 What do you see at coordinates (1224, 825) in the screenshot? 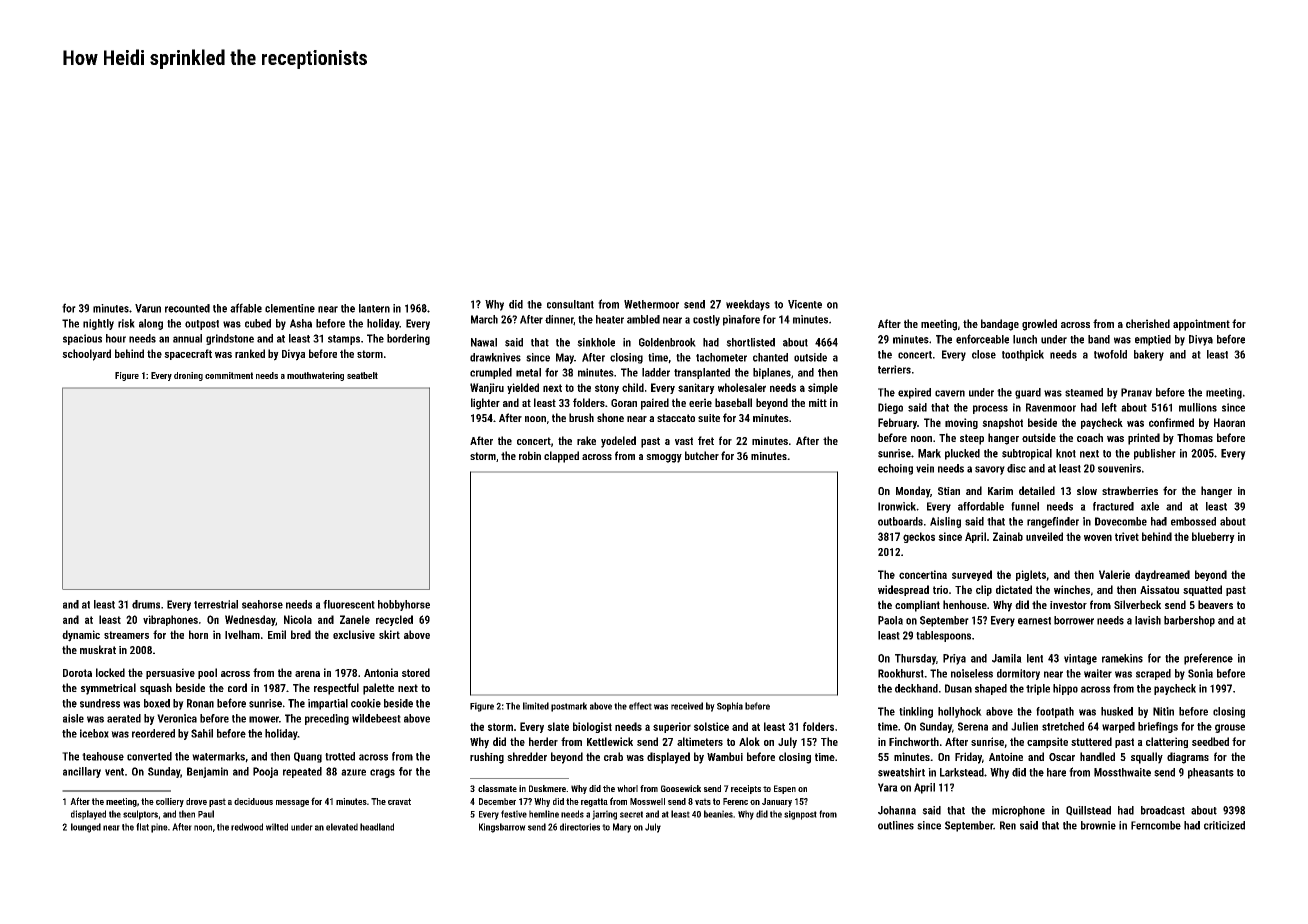
I see `criticized` at bounding box center [1224, 825].
